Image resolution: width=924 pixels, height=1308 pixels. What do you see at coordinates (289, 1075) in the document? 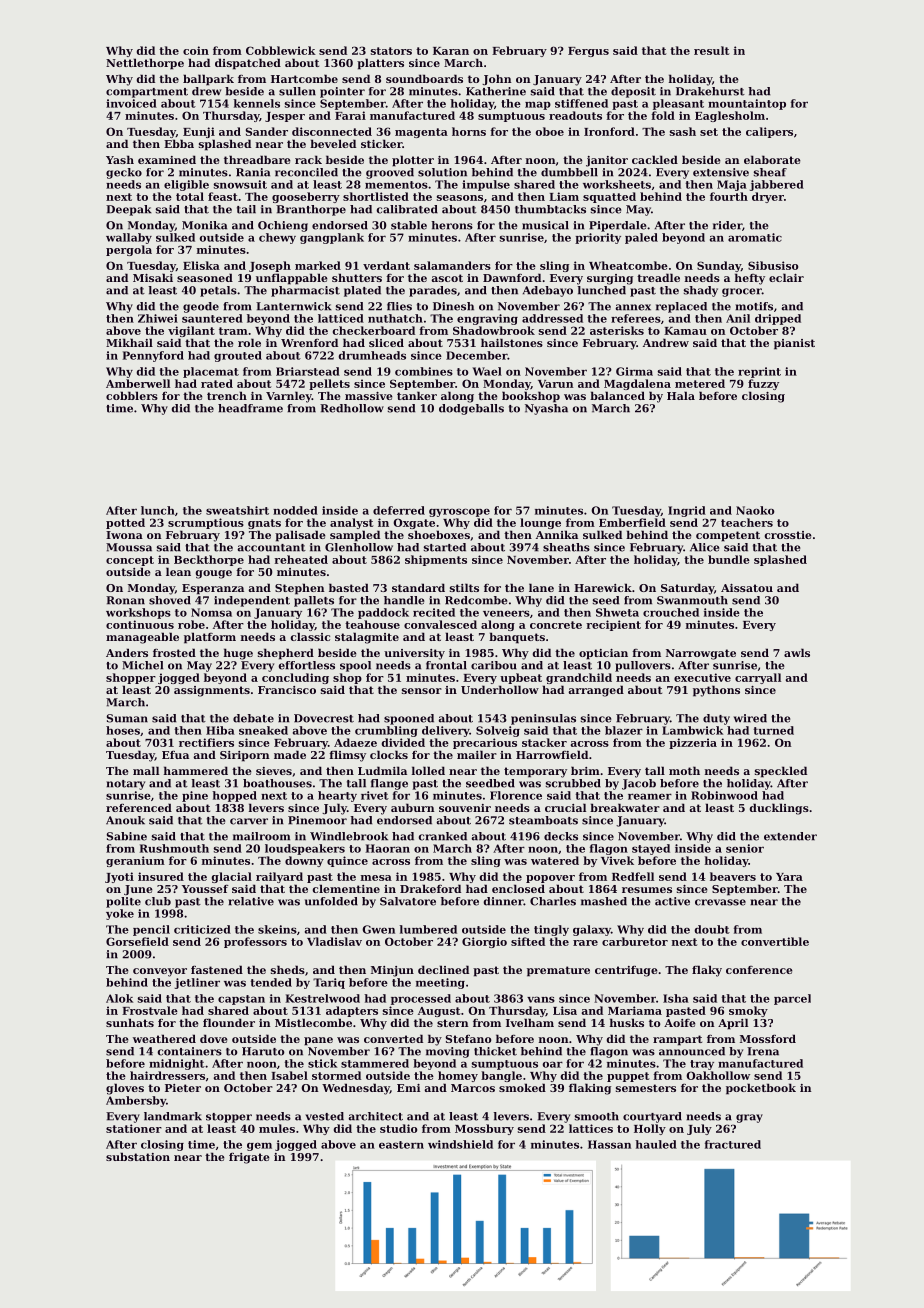
I see `Isabel` at bounding box center [289, 1075].
